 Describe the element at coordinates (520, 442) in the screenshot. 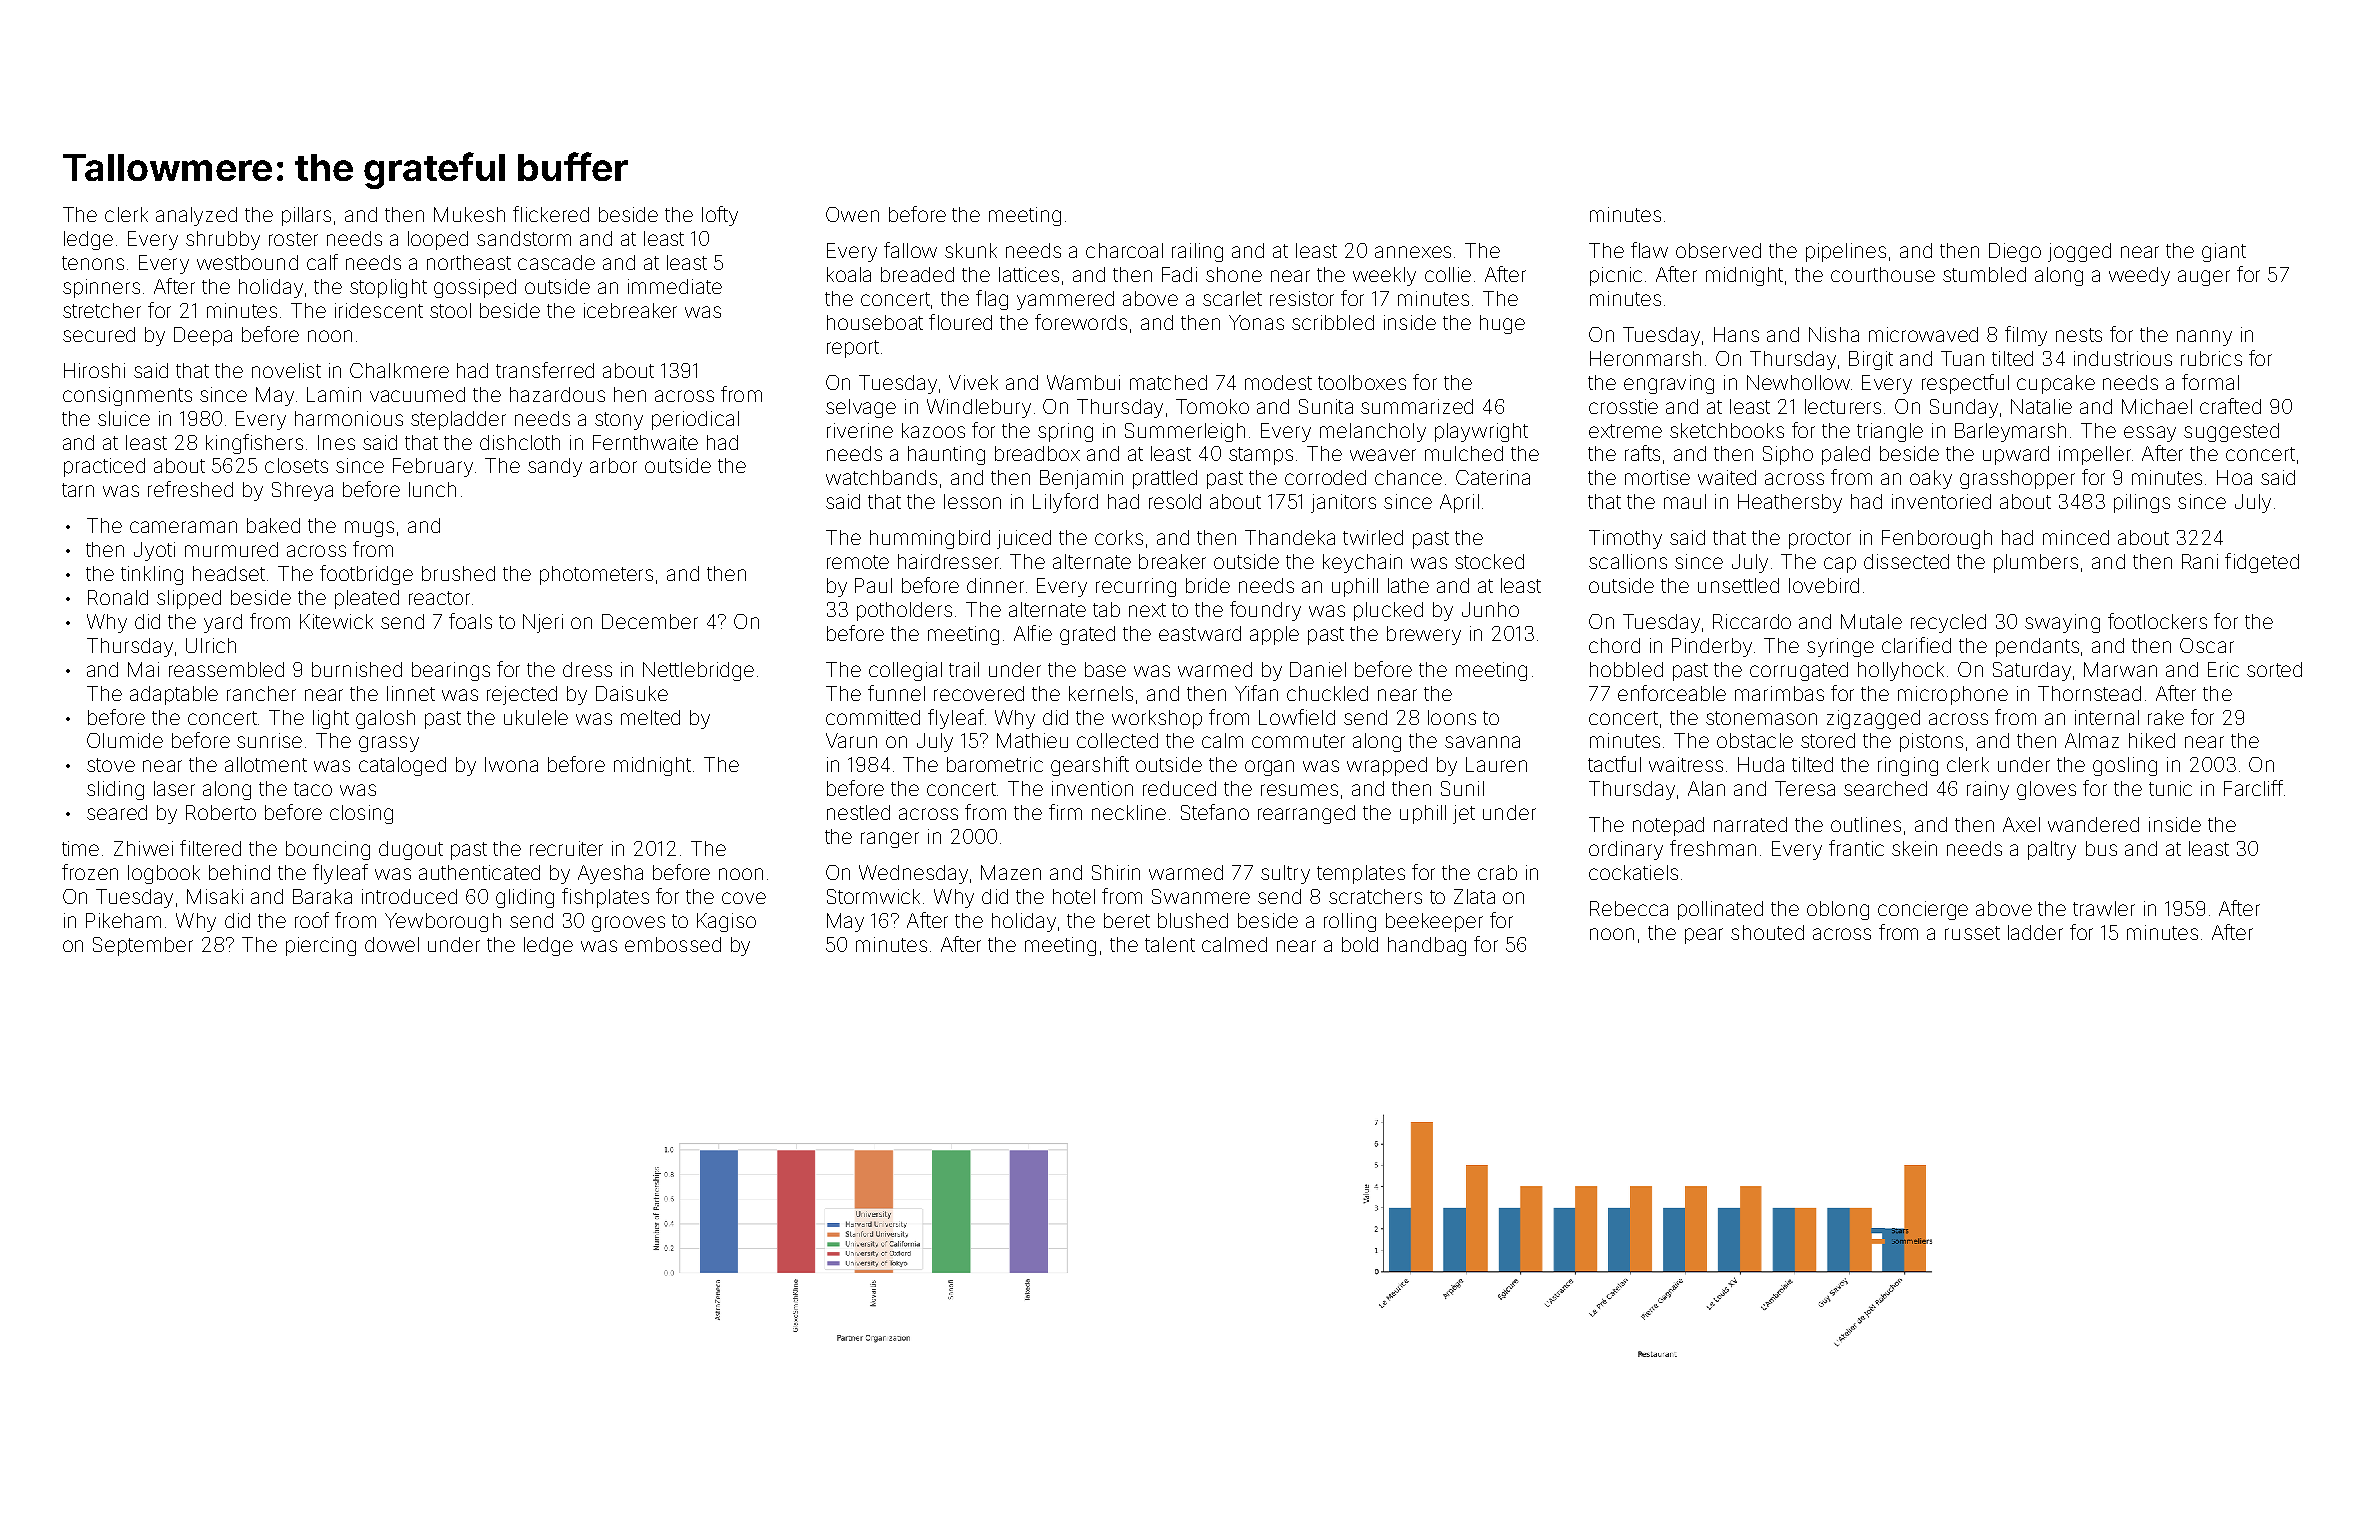

I see `dishcloth` at that location.
